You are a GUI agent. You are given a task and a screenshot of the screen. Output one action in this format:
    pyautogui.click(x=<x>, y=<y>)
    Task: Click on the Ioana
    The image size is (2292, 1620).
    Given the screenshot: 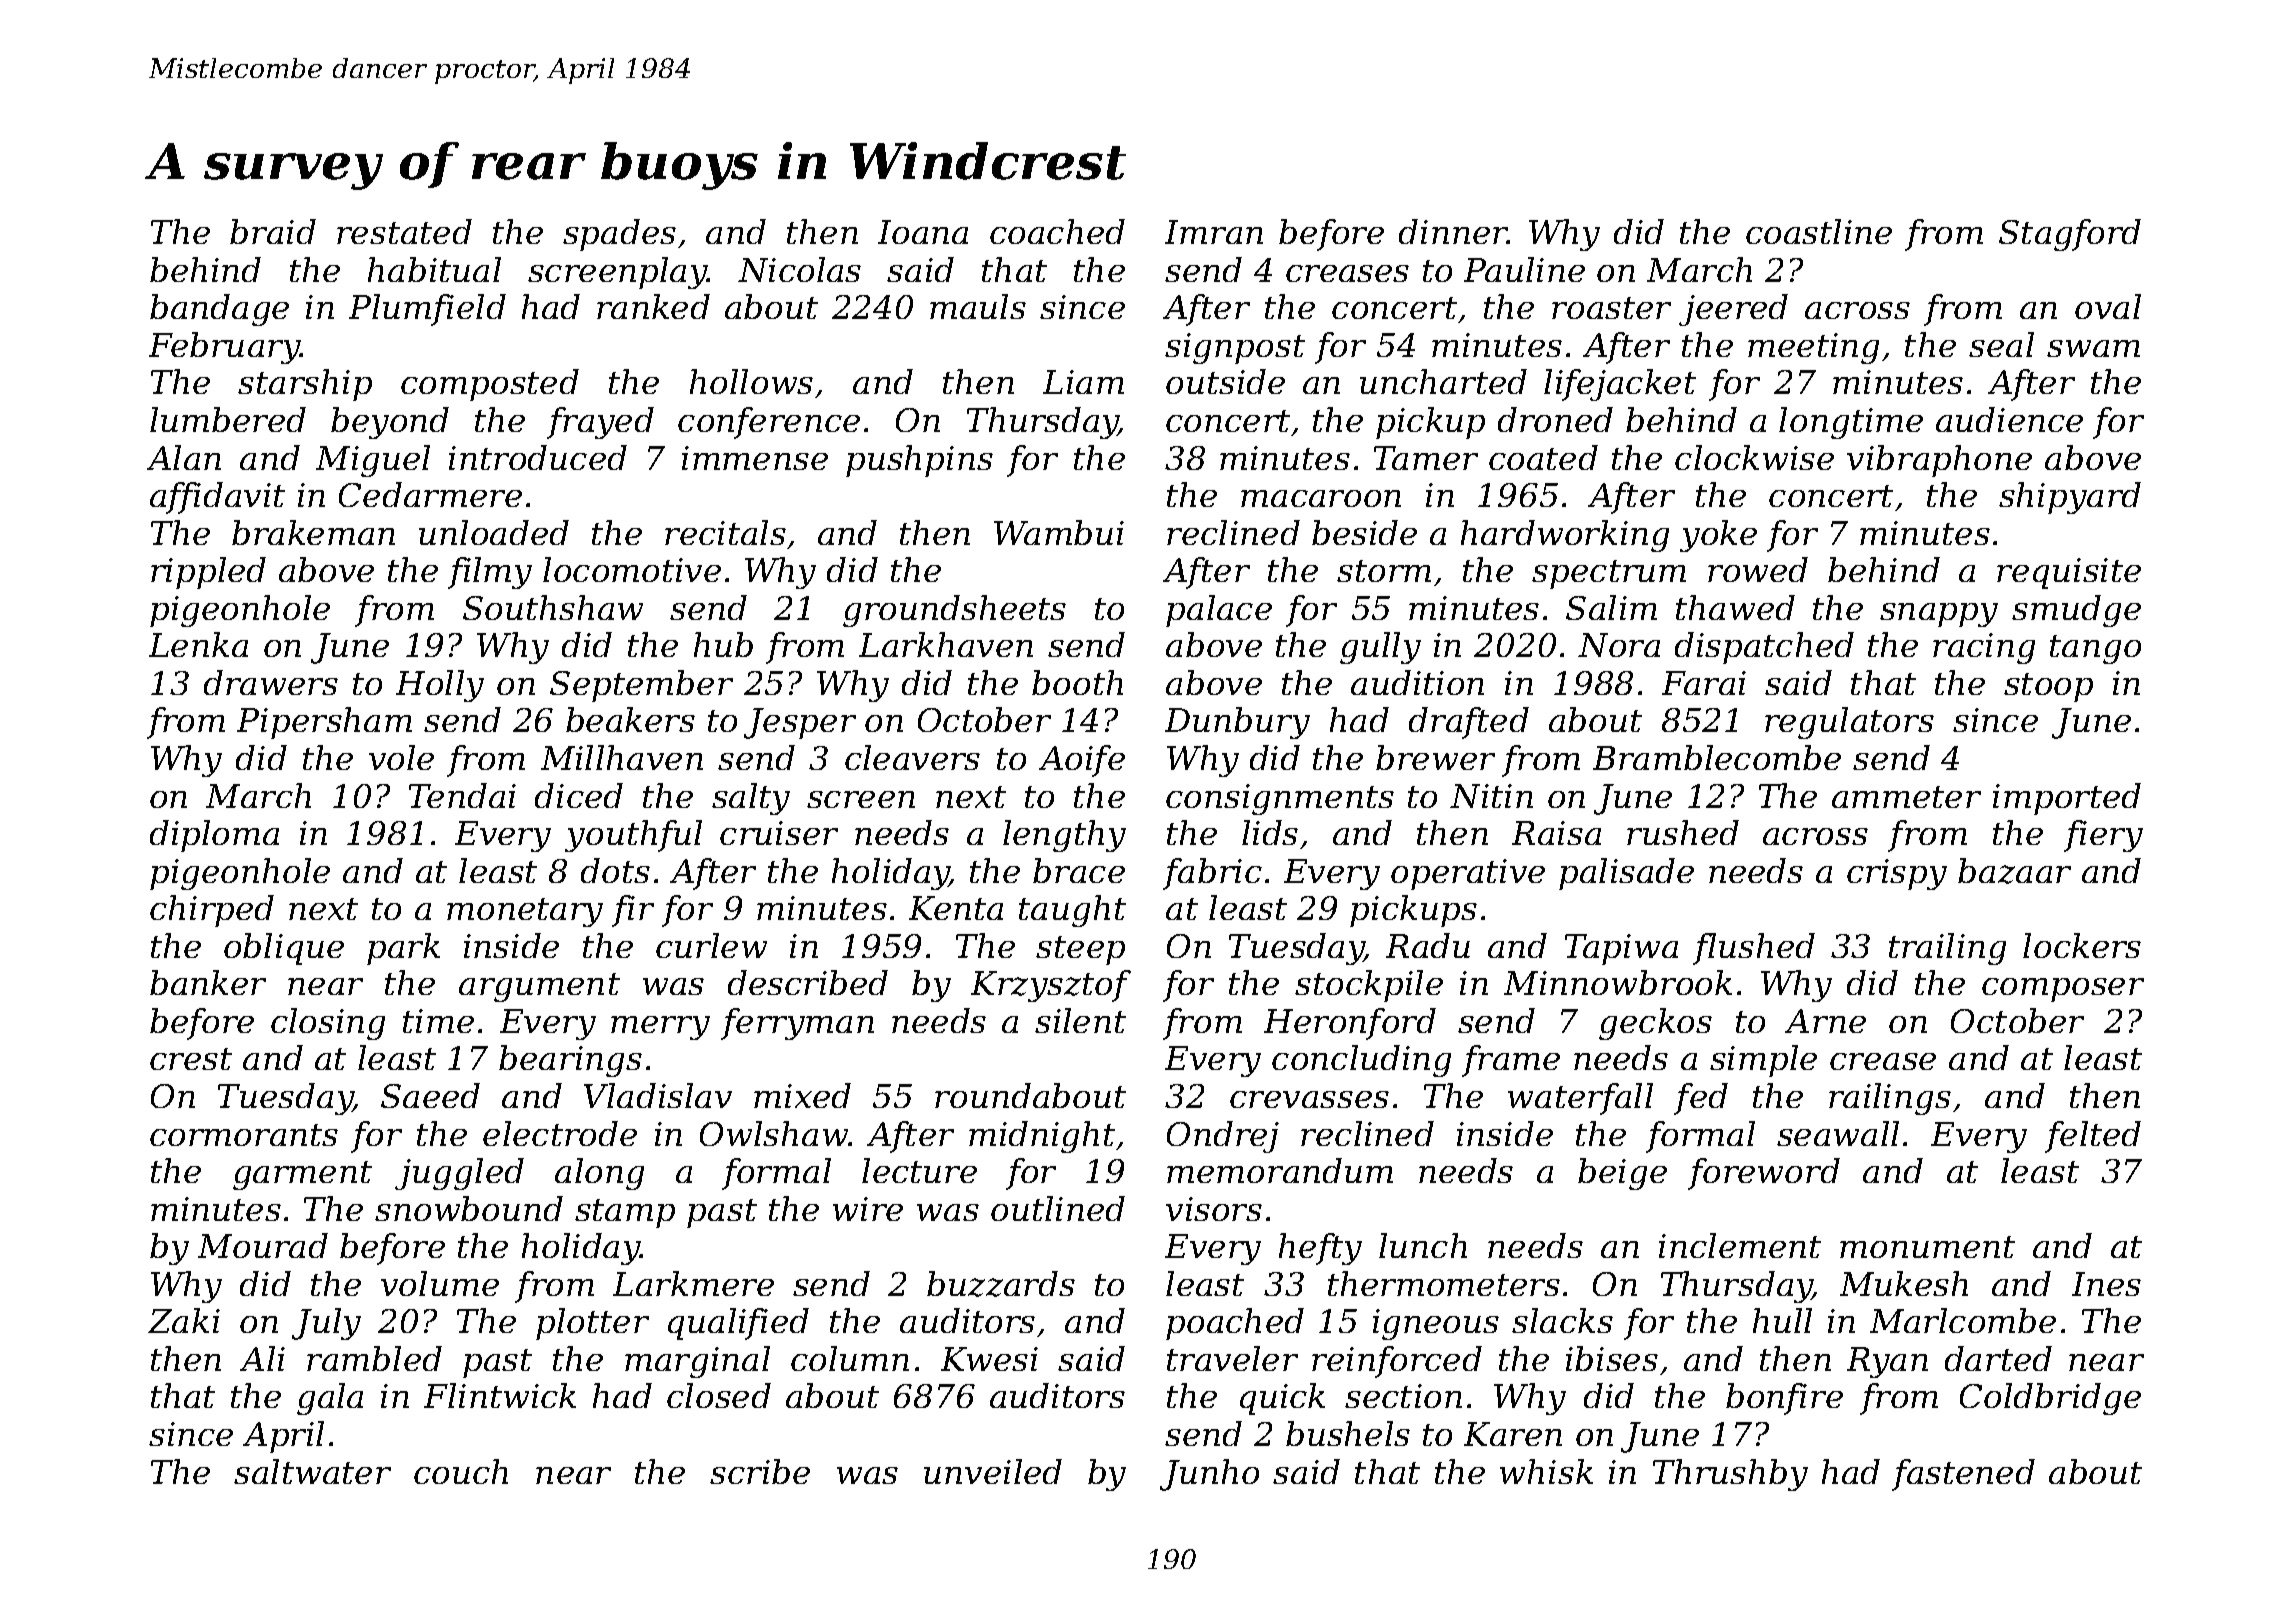 What is the action you would take?
    pyautogui.click(x=923, y=232)
